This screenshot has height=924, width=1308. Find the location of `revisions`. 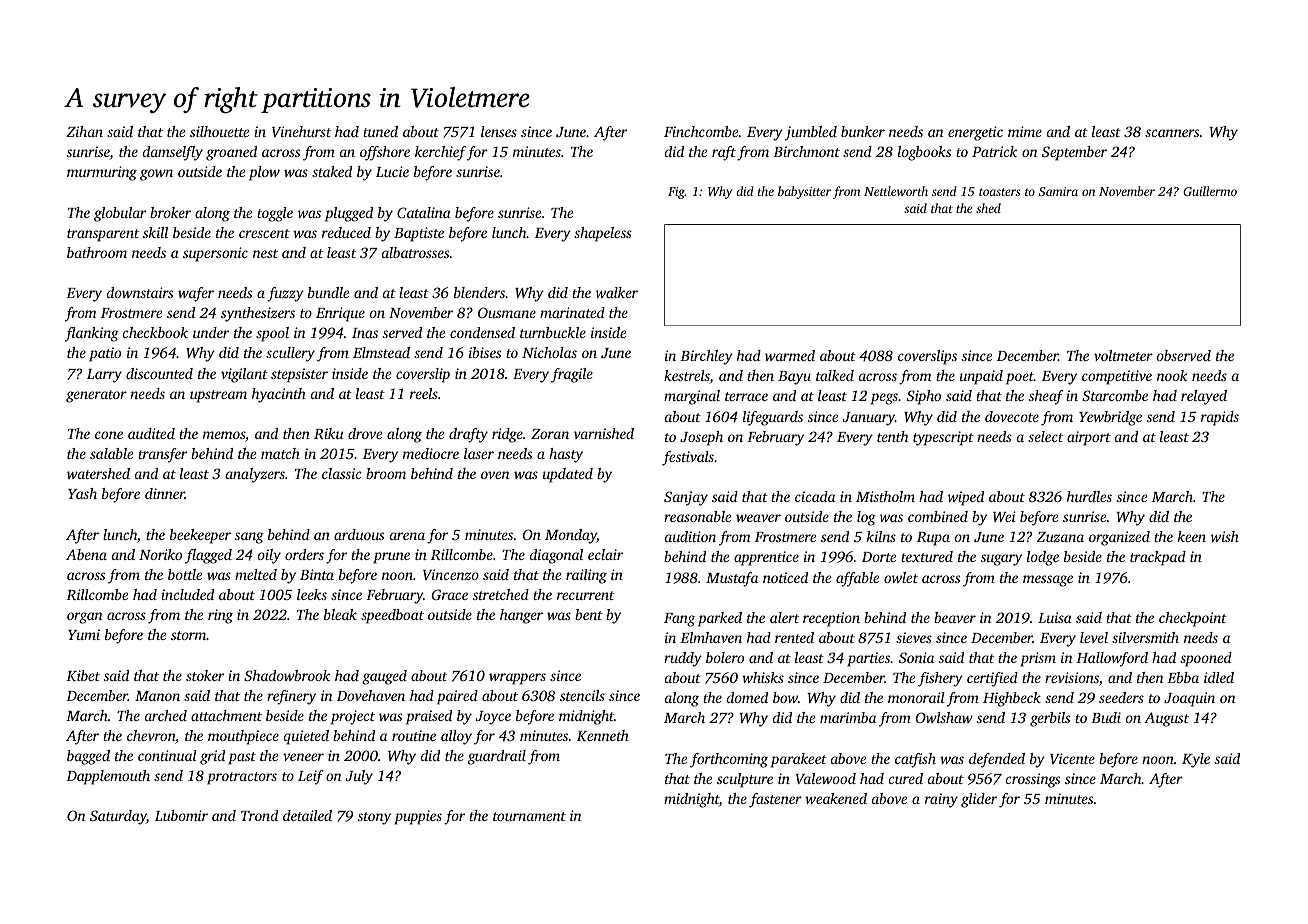

revisions is located at coordinates (1072, 677).
